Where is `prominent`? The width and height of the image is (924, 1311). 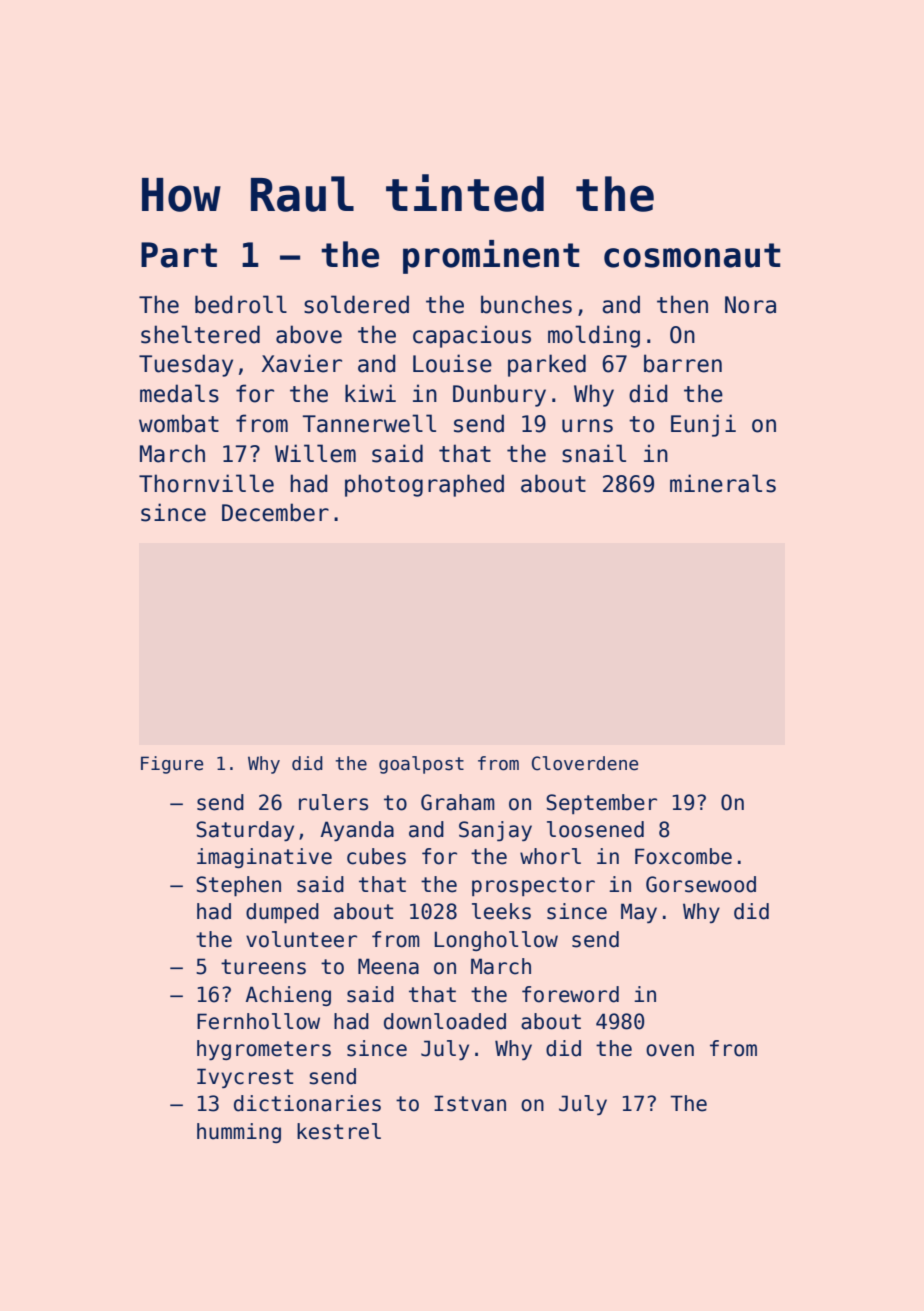
prominent is located at coordinates (491, 257).
